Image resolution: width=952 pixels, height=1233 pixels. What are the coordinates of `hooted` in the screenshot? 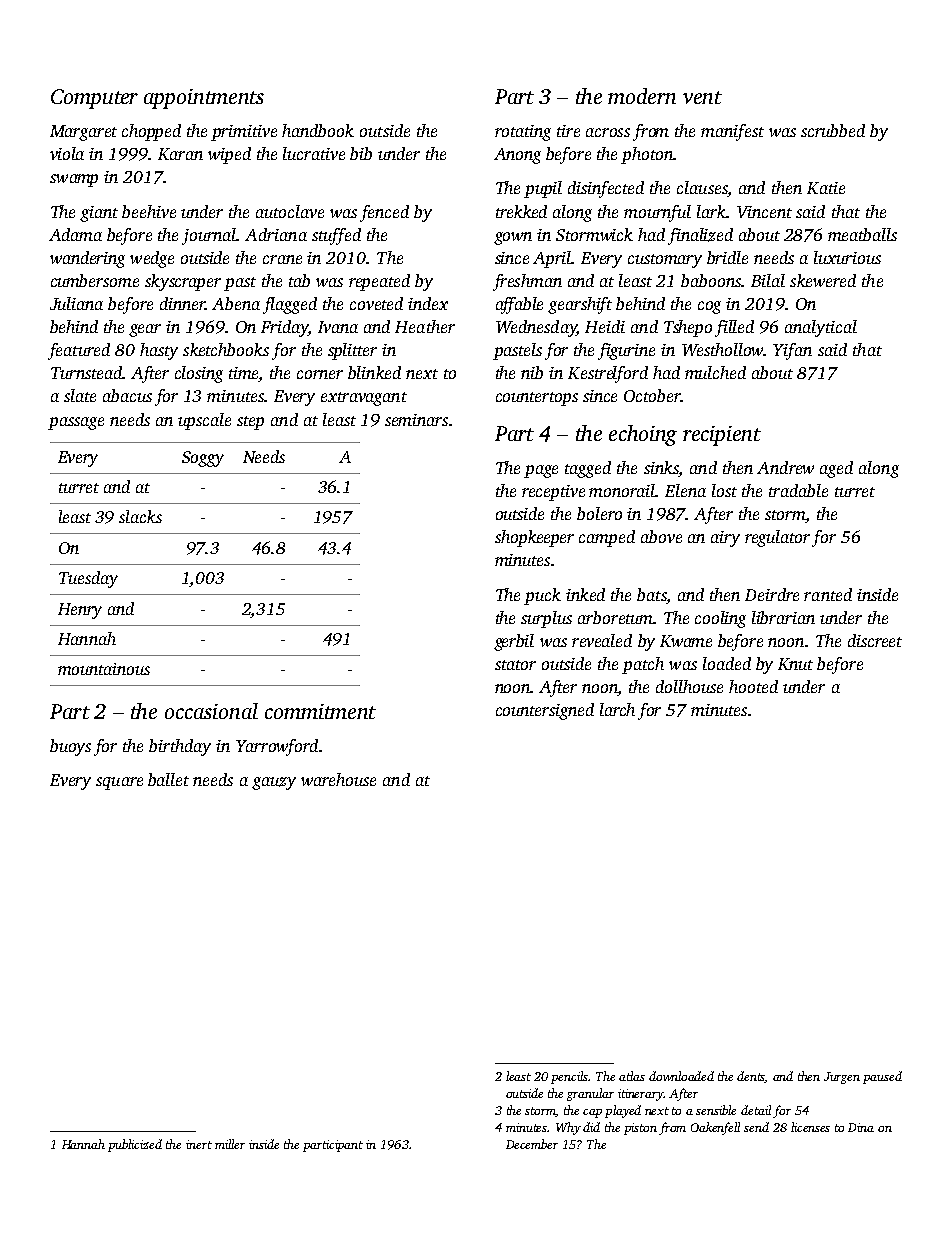 It's located at (753, 686).
